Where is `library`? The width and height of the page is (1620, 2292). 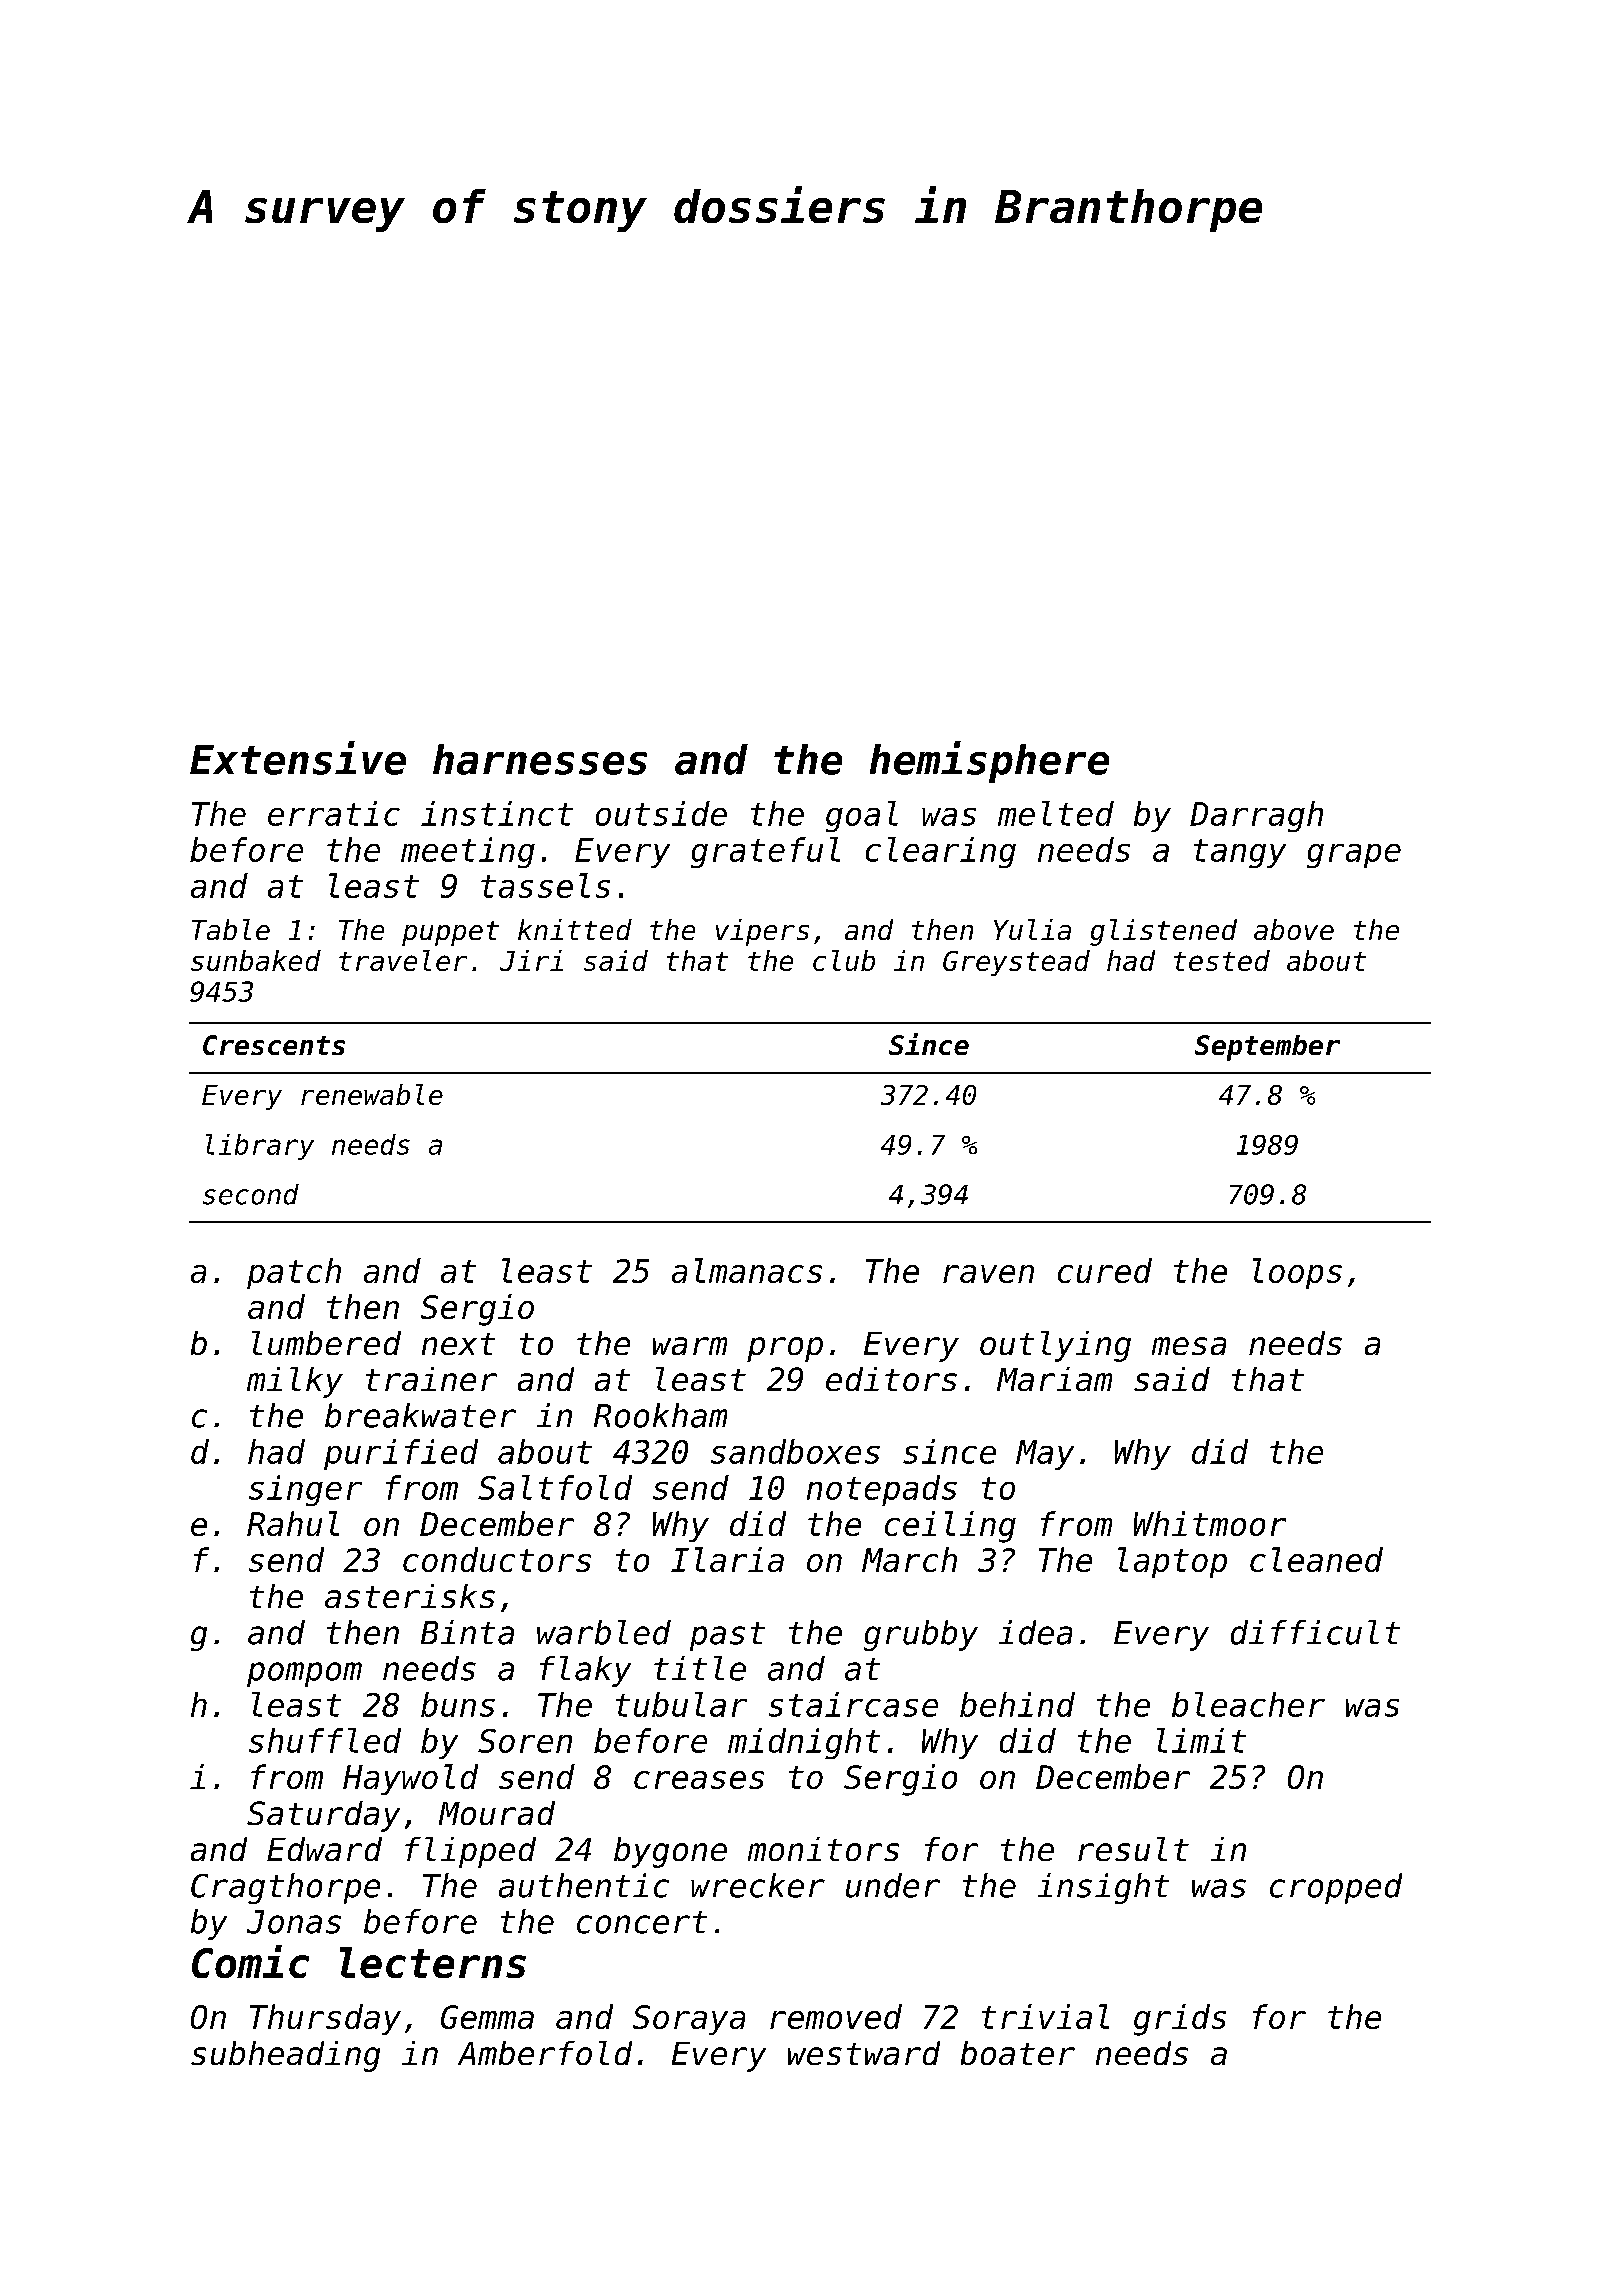
library is located at coordinates (260, 1147).
